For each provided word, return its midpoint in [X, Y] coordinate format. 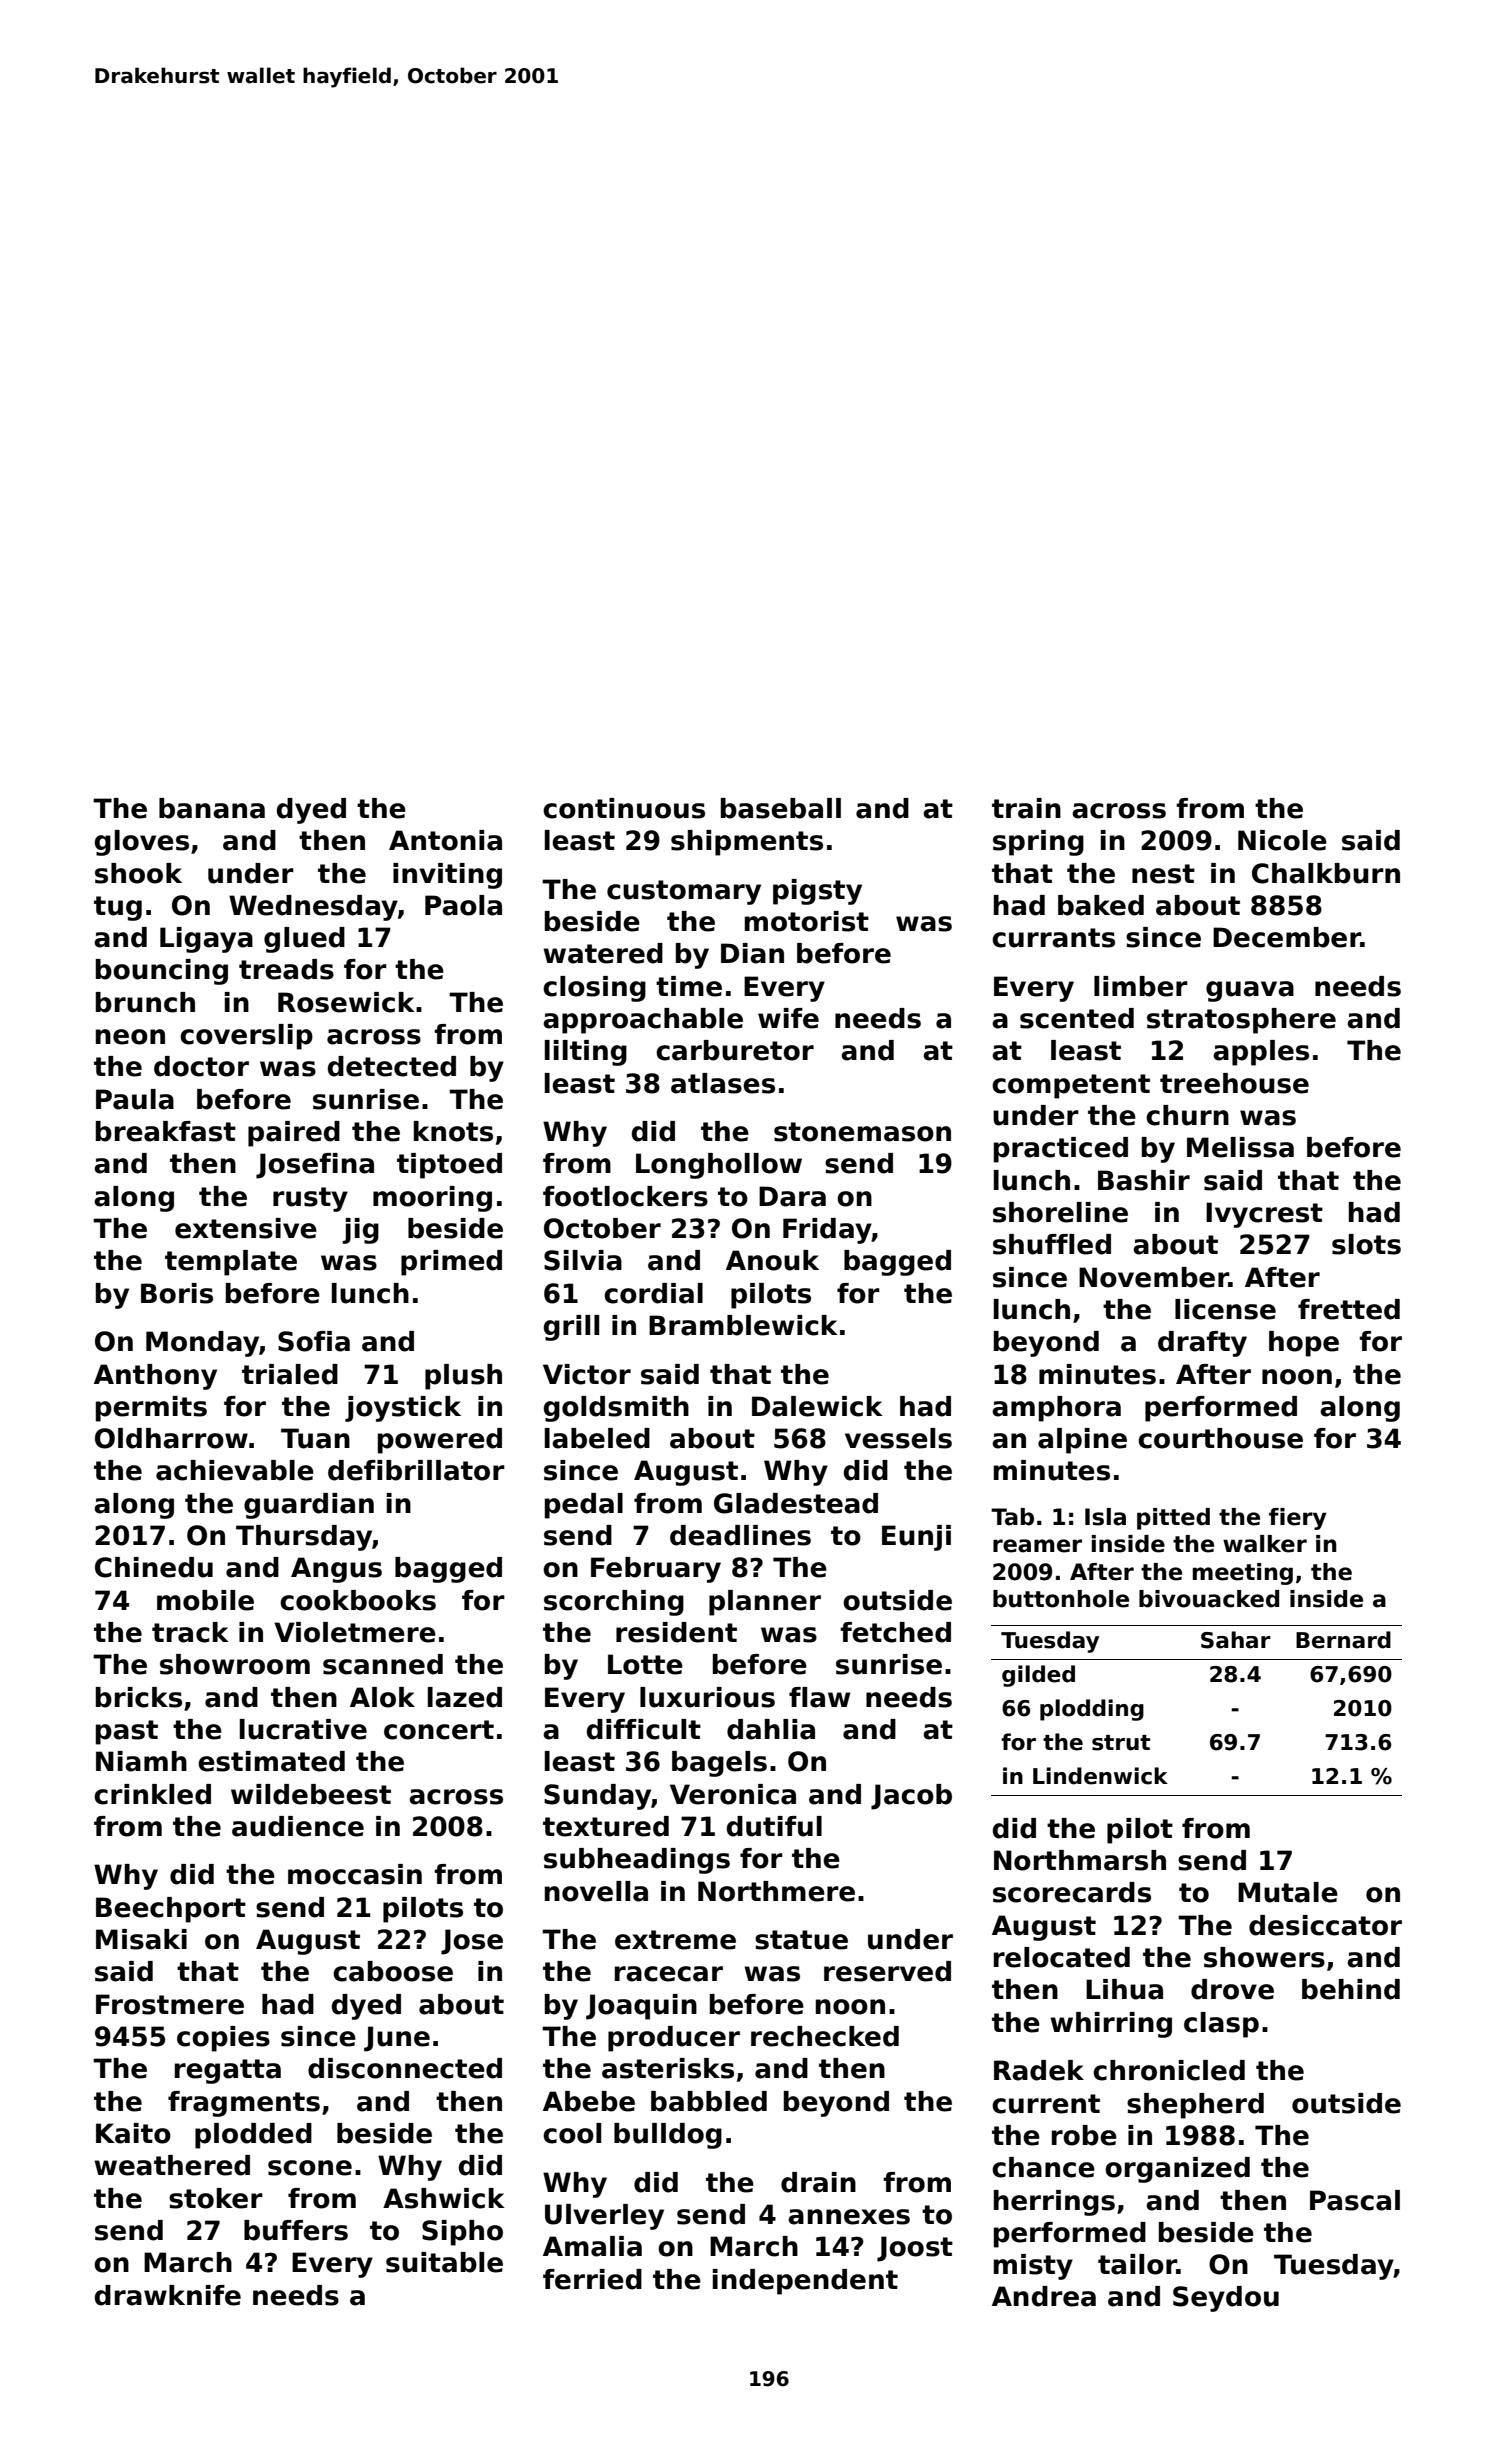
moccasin [355, 1874]
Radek [1039, 2070]
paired [294, 1134]
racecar [669, 1974]
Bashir [1144, 1180]
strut [1121, 1743]
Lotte [645, 1664]
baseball [781, 808]
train [1026, 808]
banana [212, 808]
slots [1366, 1244]
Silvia [583, 1260]
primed [451, 1263]
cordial [653, 1293]
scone [310, 2168]
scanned [383, 1664]
